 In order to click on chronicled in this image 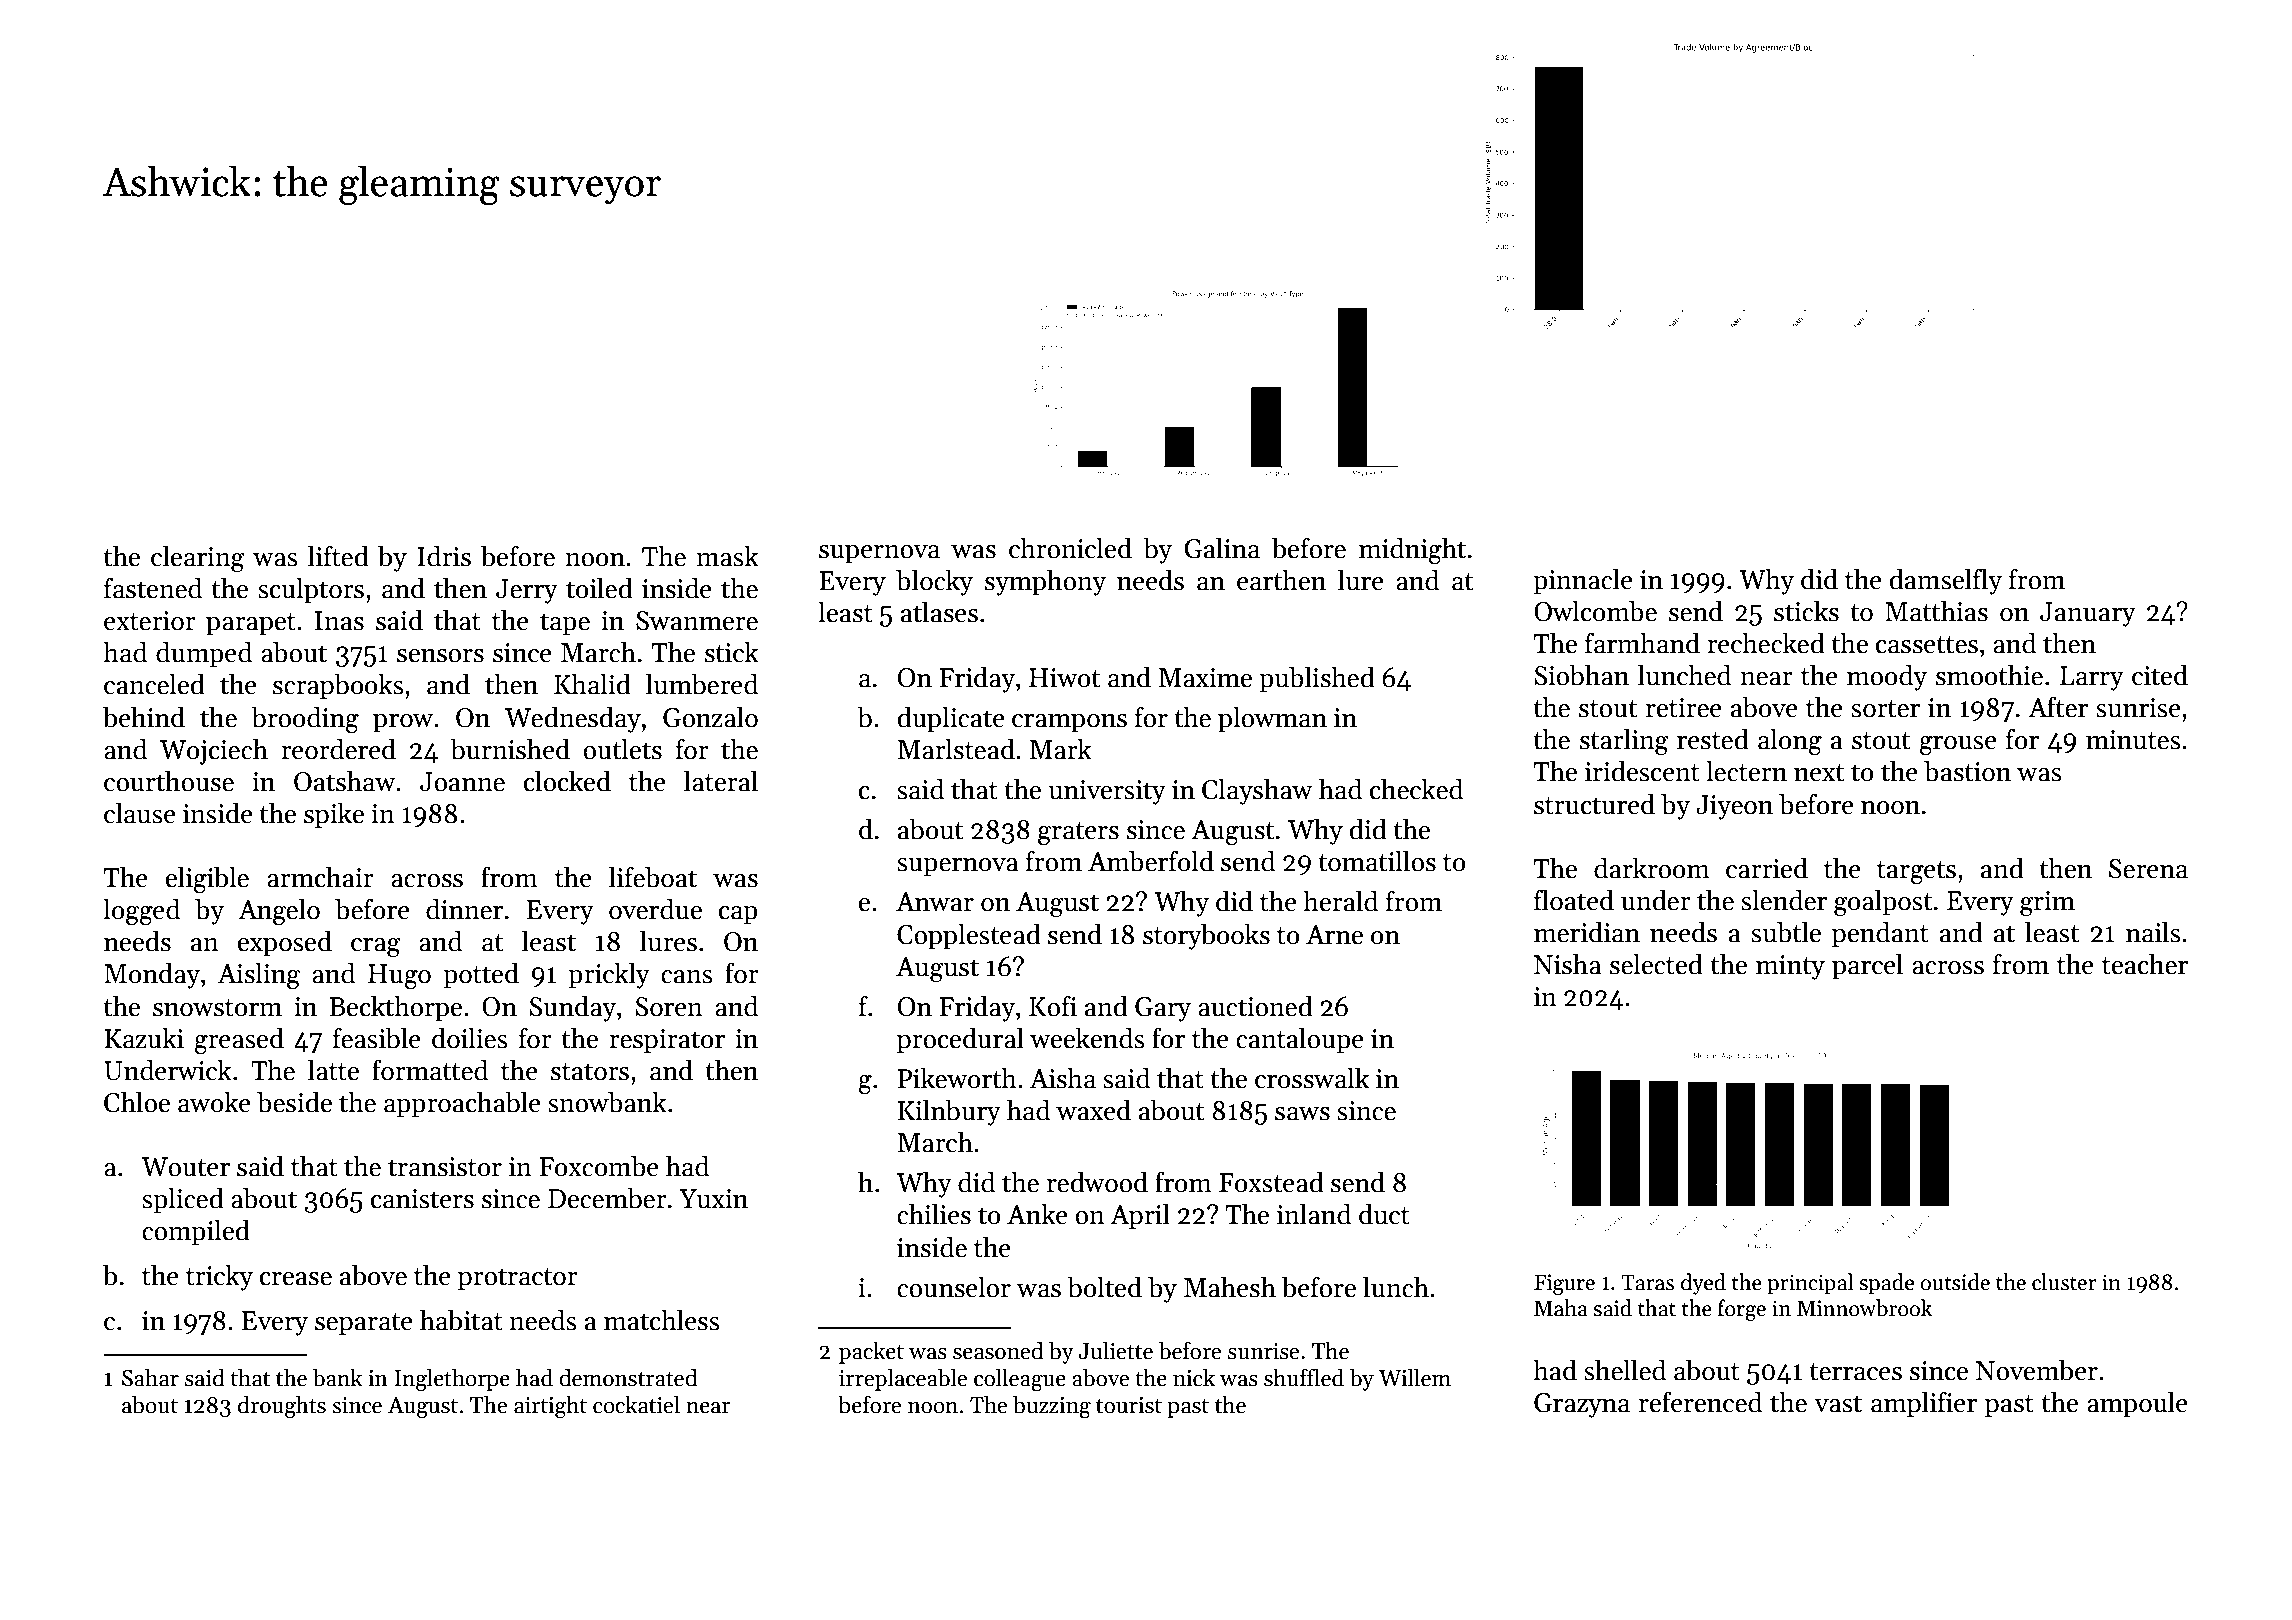, I will do `click(1070, 548)`.
